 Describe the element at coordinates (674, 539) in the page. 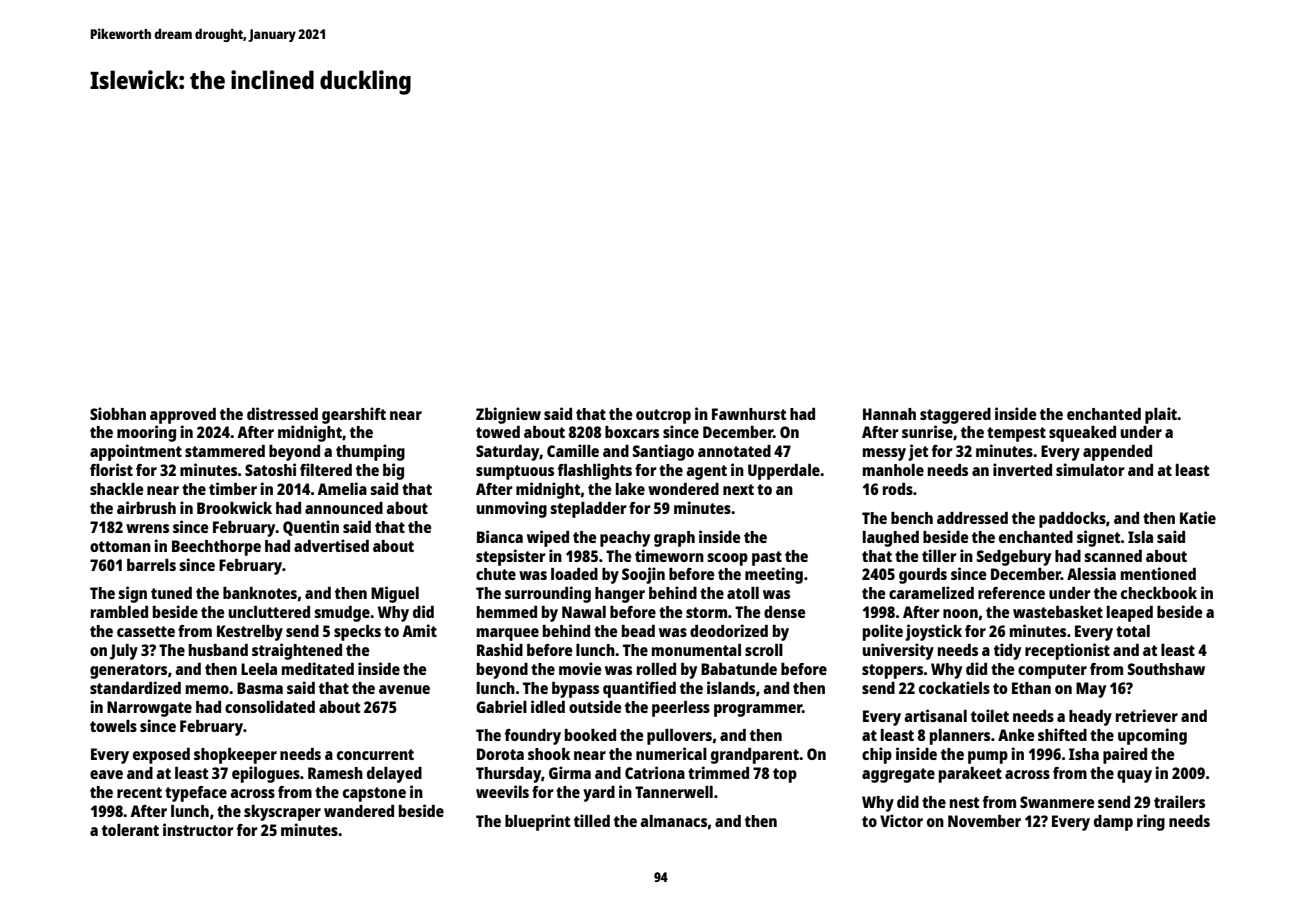

I see `graph` at that location.
